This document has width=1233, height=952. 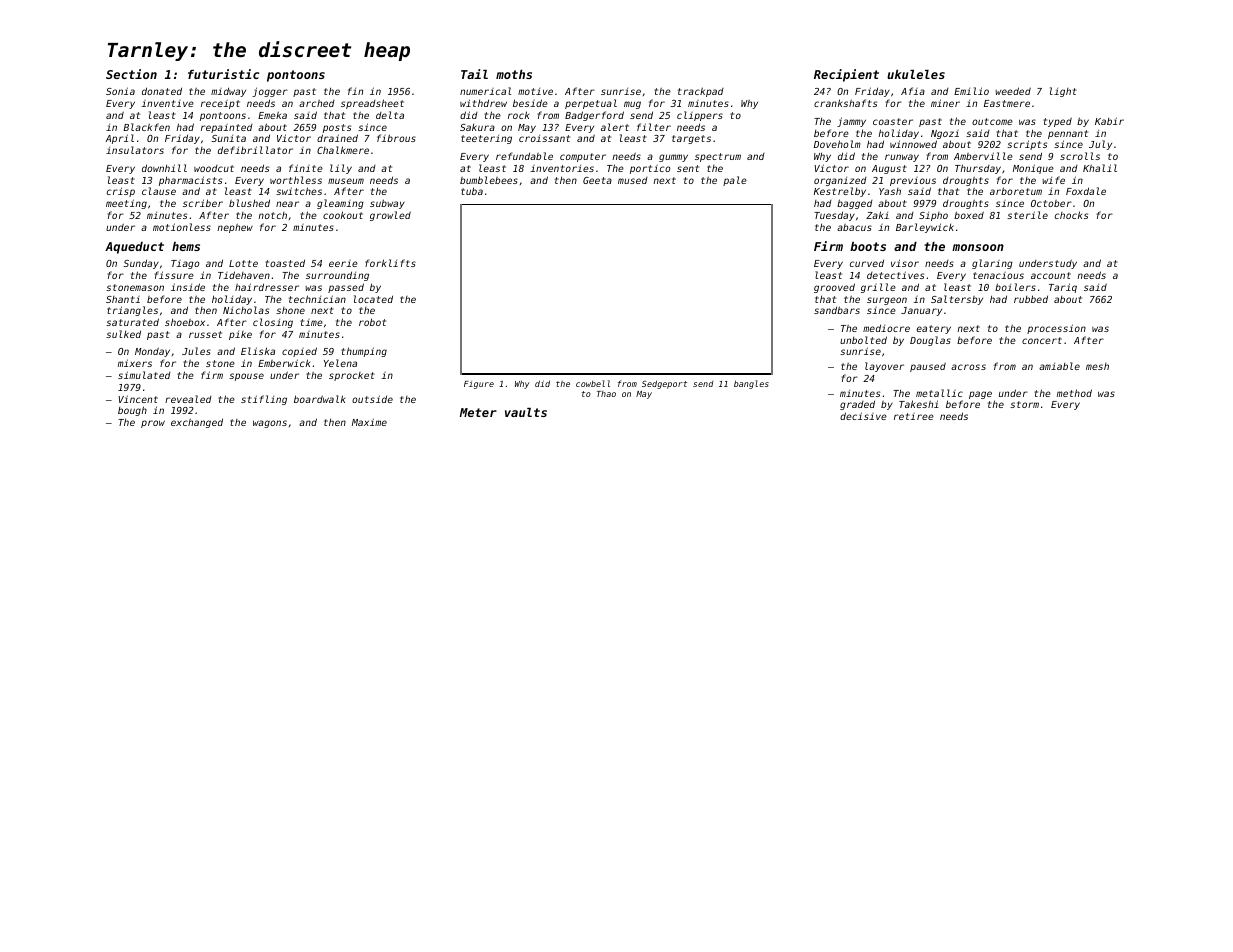 What do you see at coordinates (840, 192) in the document?
I see `Kestrelby` at bounding box center [840, 192].
